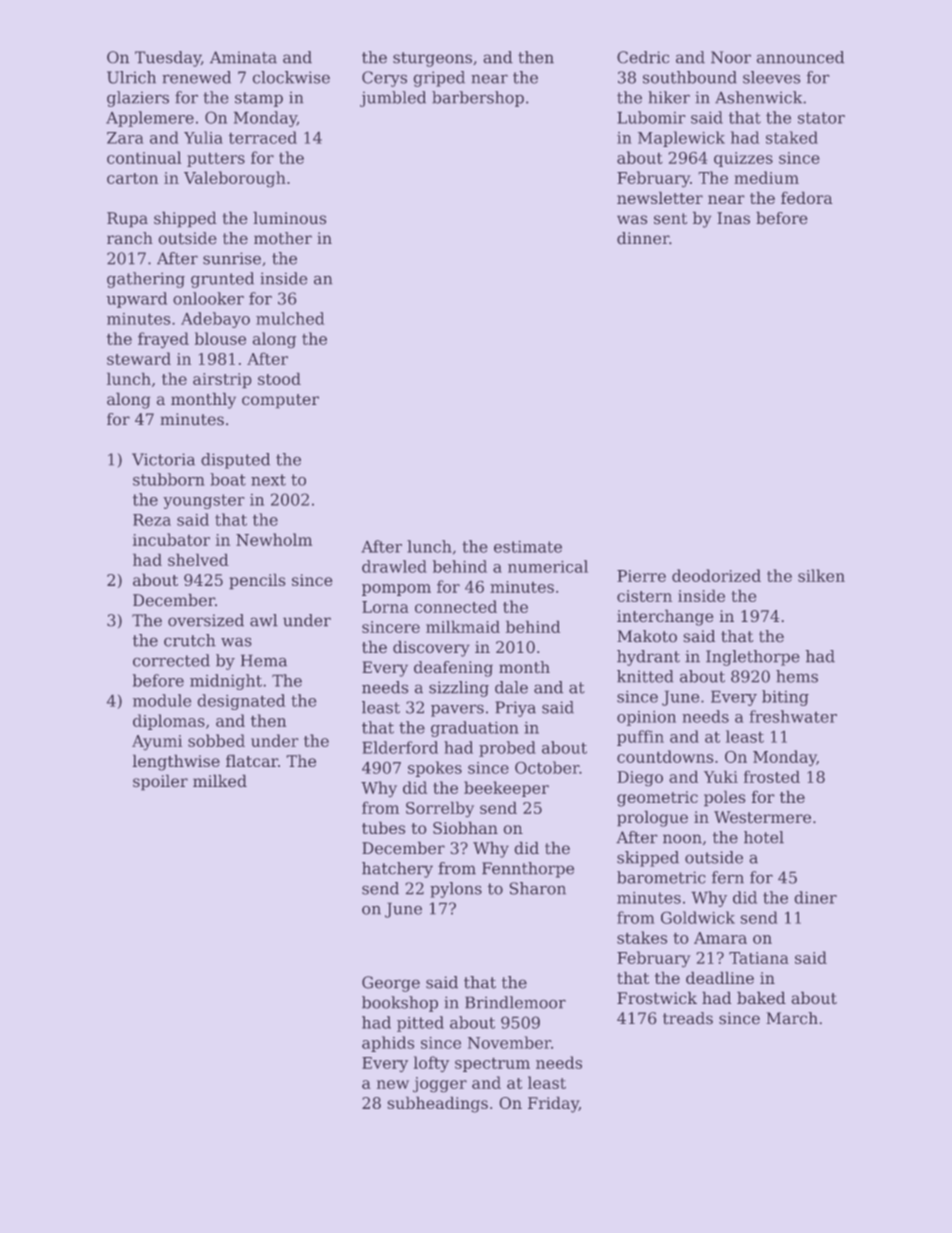 This image has width=952, height=1233. I want to click on stator, so click(821, 118).
